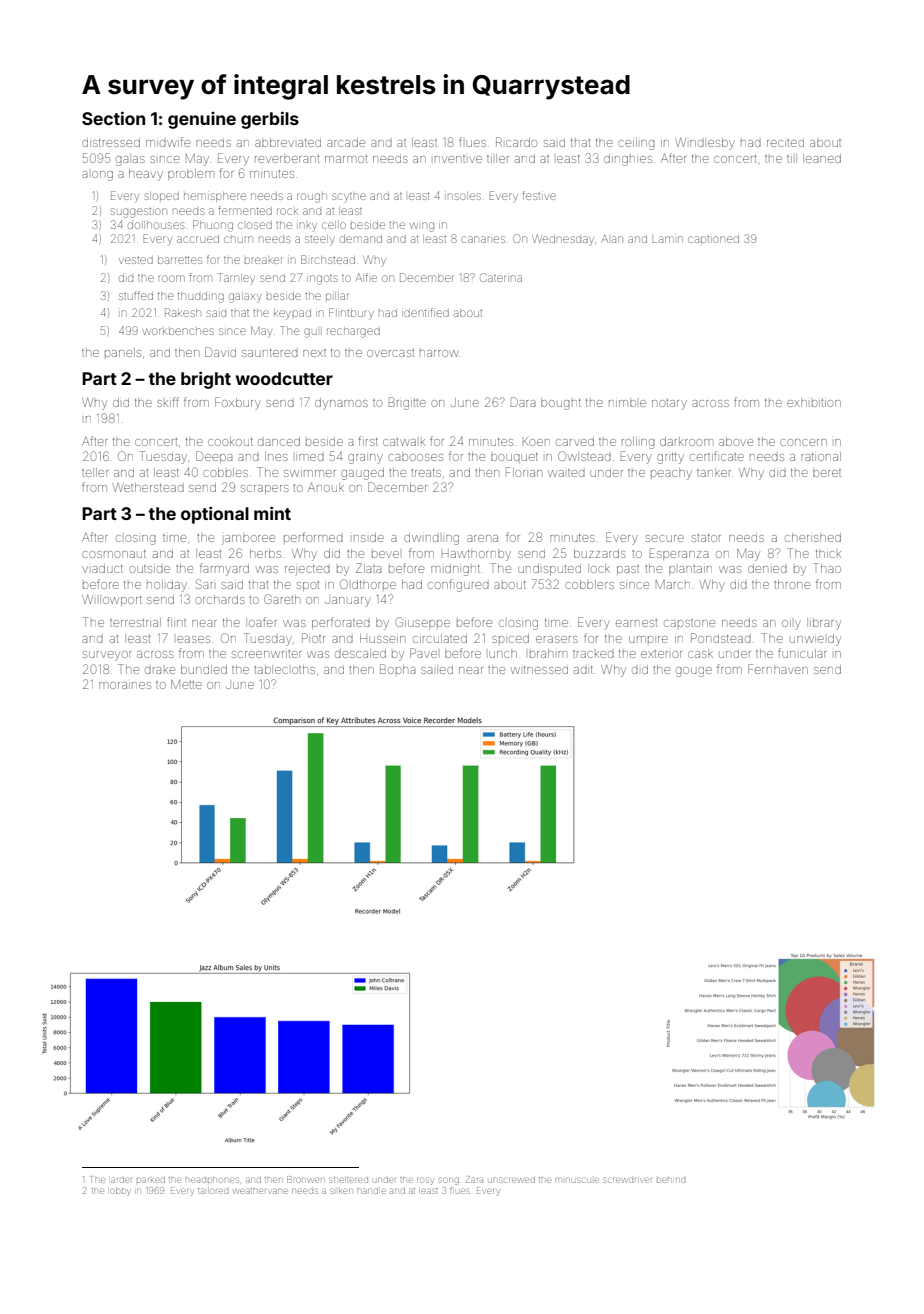  Describe the element at coordinates (310, 457) in the screenshot. I see `limed` at that location.
